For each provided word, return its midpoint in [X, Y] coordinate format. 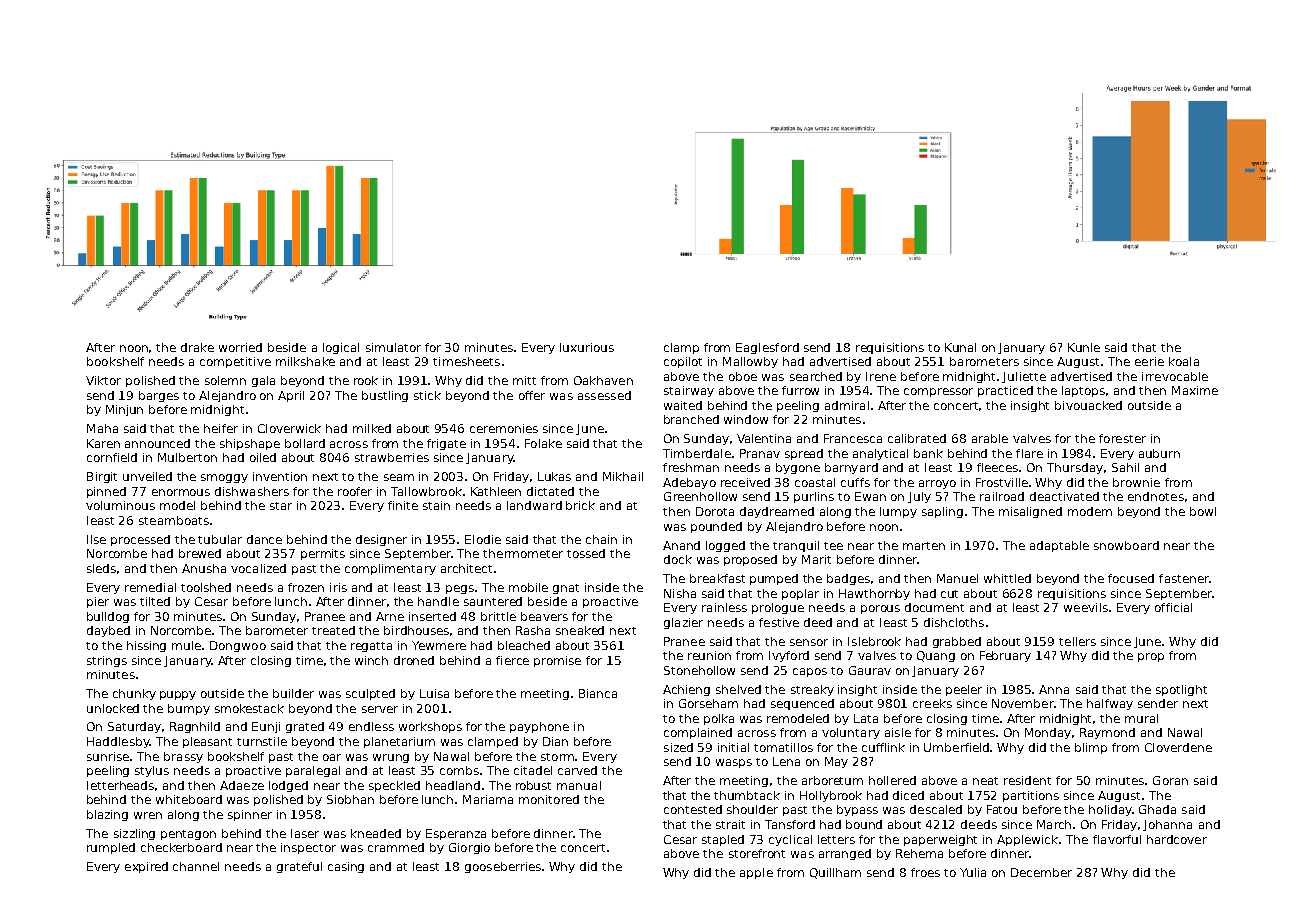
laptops [1083, 391]
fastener [1184, 578]
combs [459, 770]
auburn [1159, 453]
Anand [681, 545]
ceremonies [504, 428]
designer [381, 540]
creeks [932, 703]
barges [159, 396]
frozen [306, 587]
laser [305, 833]
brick [580, 505]
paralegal [313, 771]
